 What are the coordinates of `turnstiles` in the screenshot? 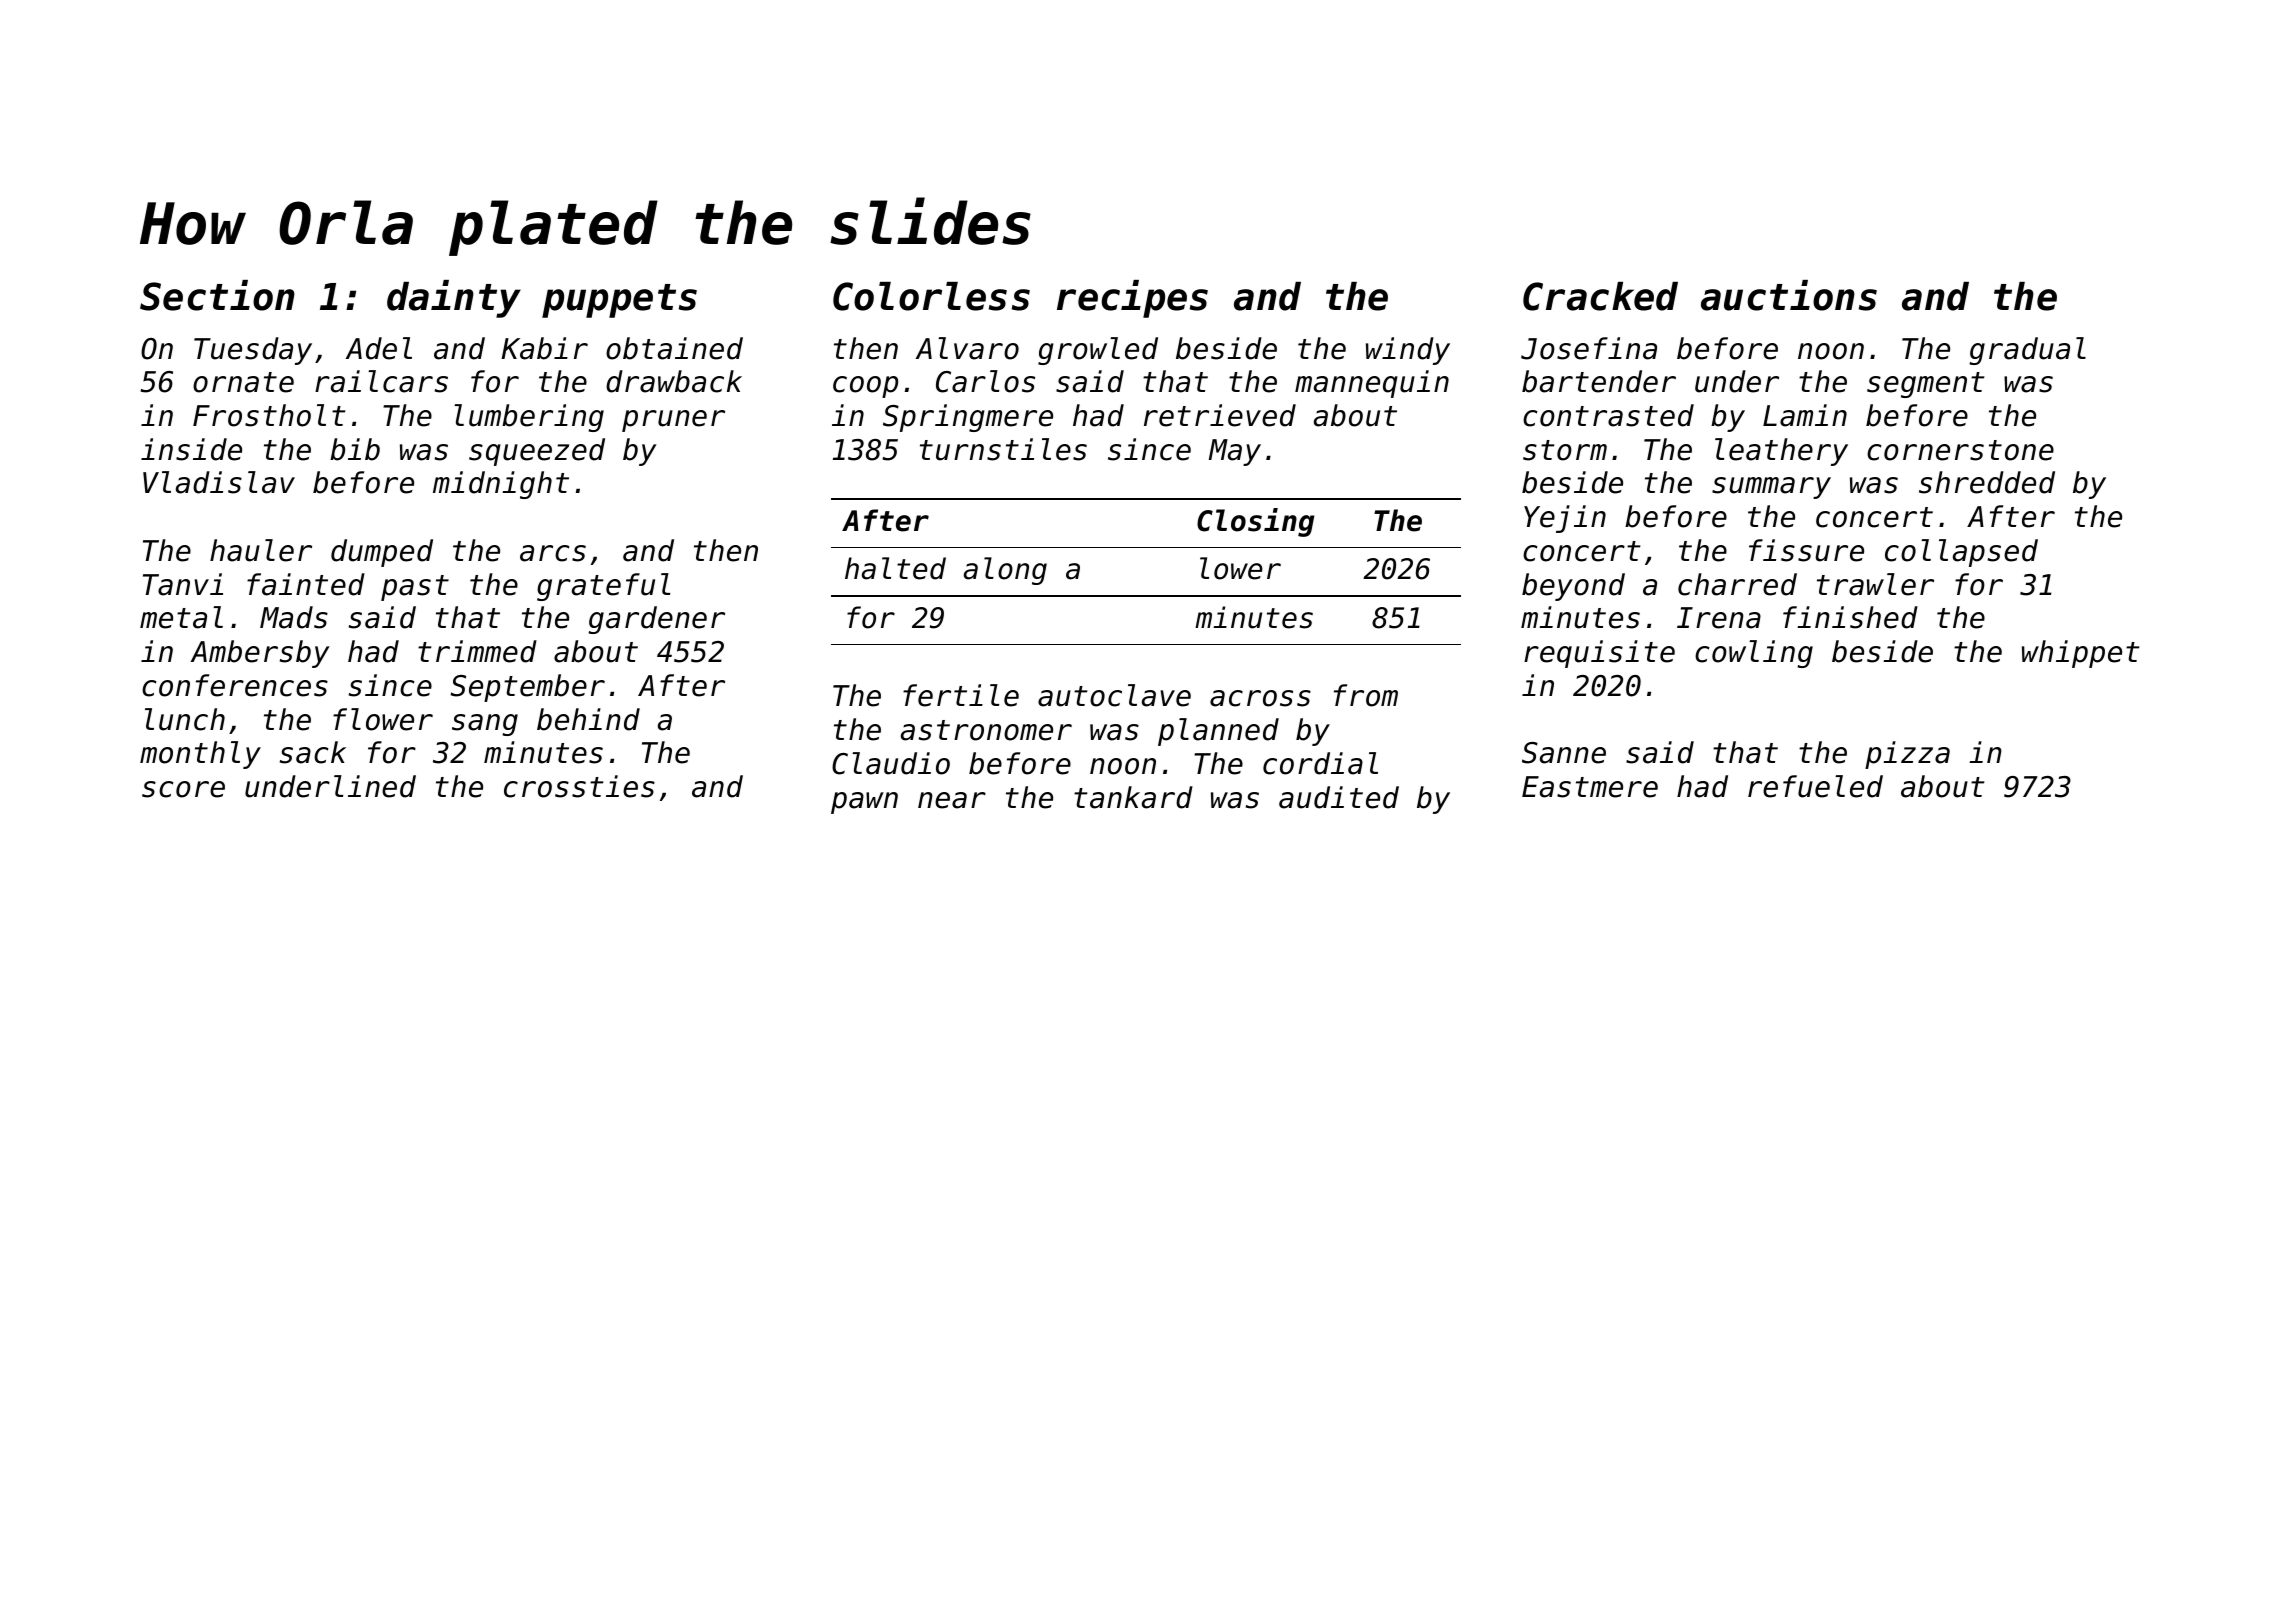 It's located at (1003, 449).
